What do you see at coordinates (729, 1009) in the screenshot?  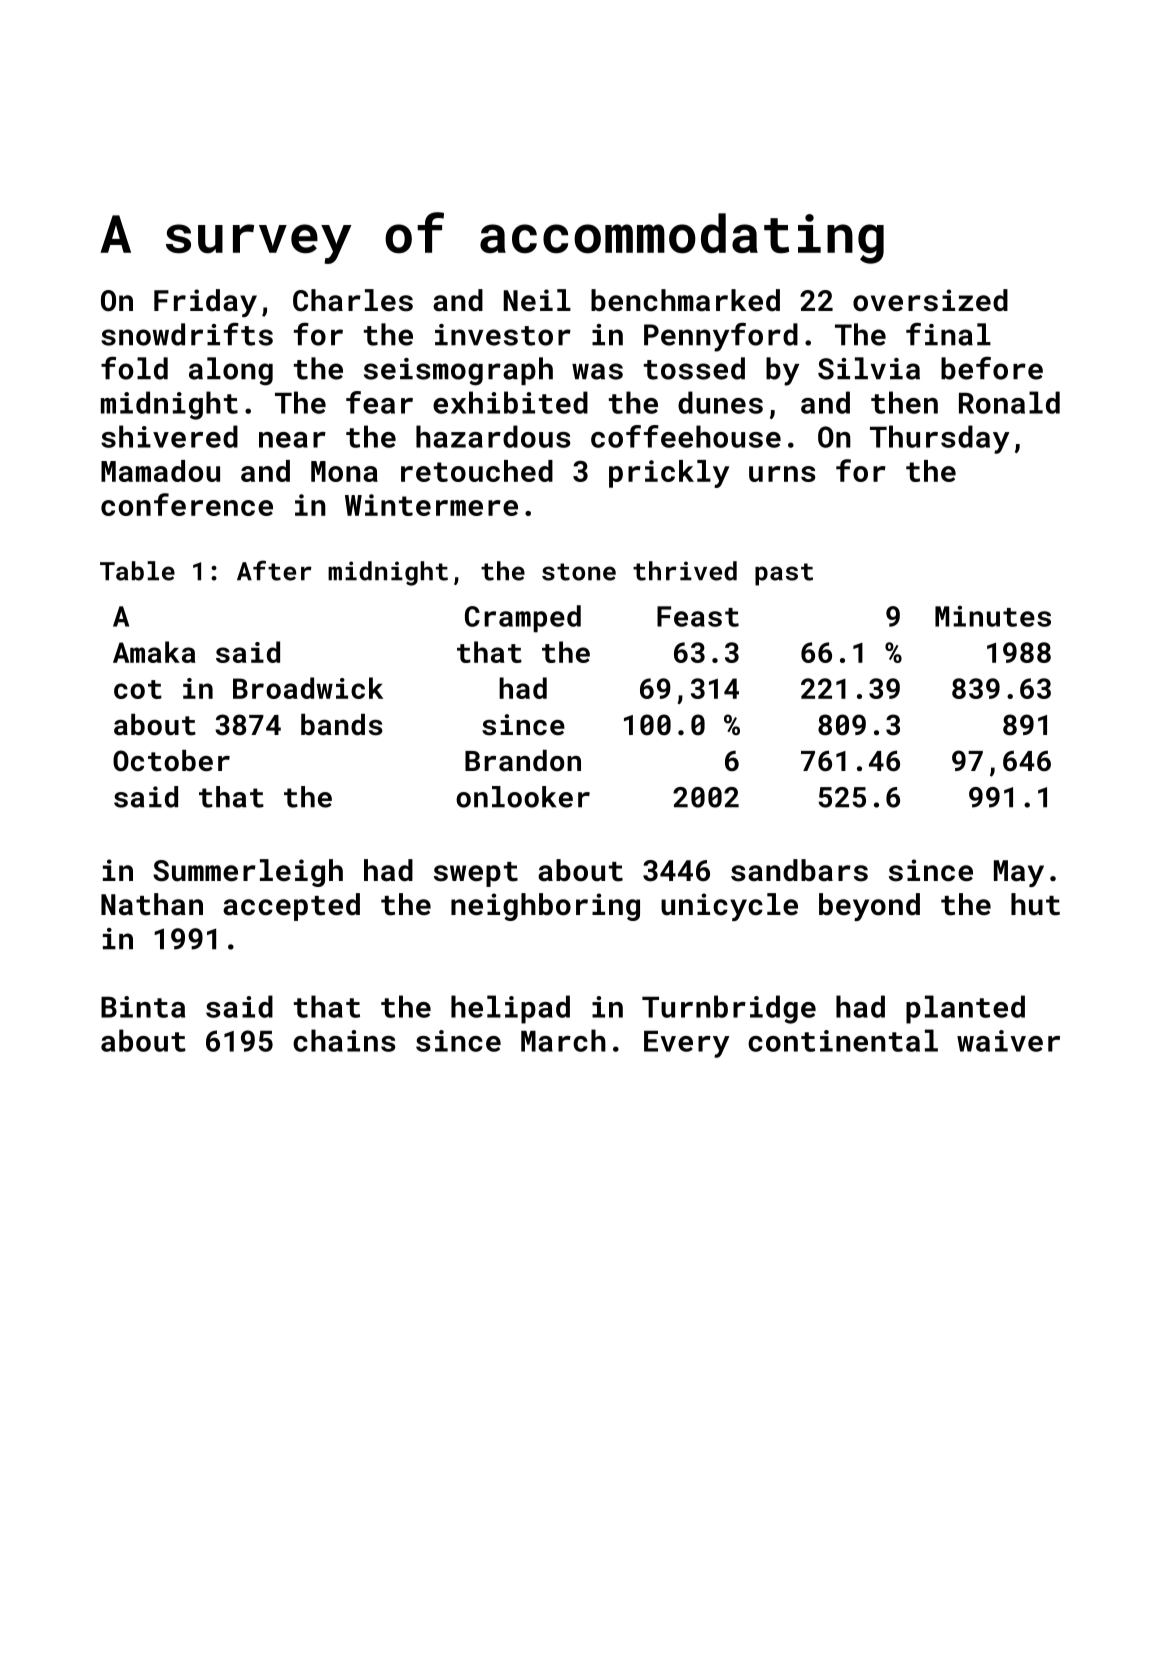 I see `Turnbridge` at bounding box center [729, 1009].
